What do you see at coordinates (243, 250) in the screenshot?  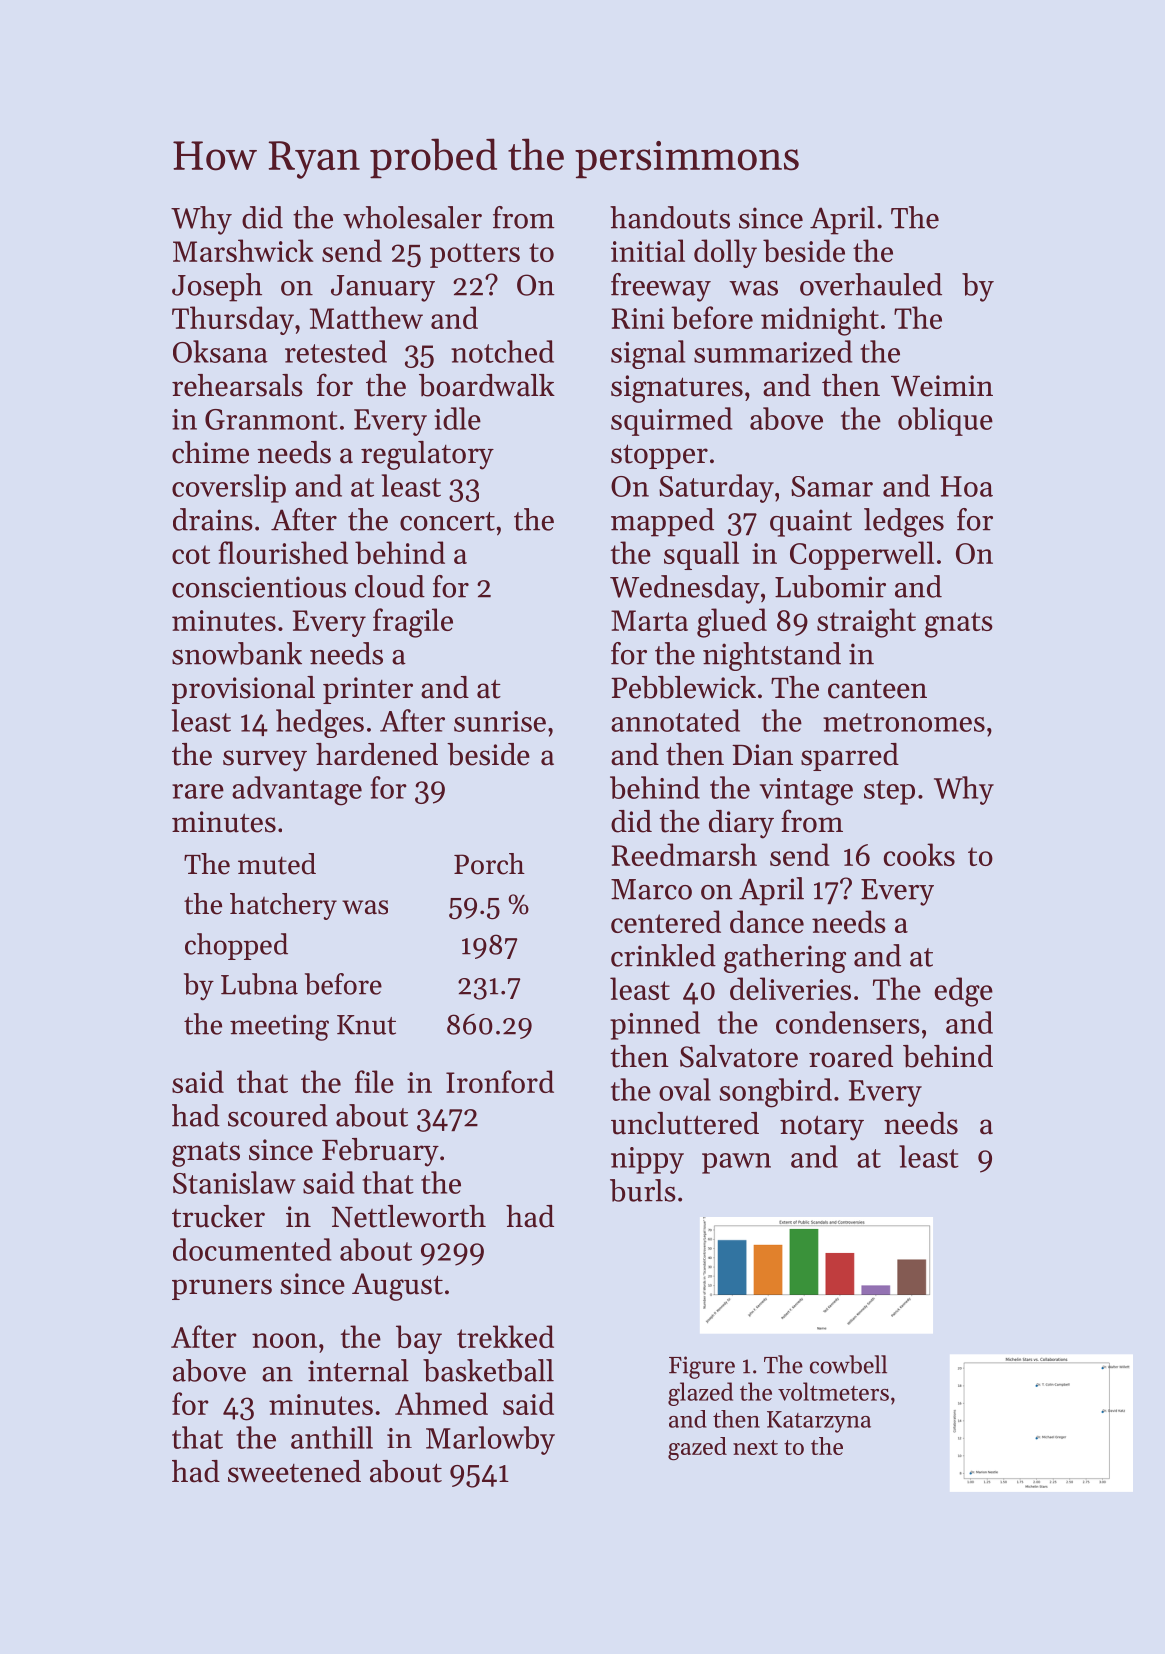 I see `Marshwick` at bounding box center [243, 250].
